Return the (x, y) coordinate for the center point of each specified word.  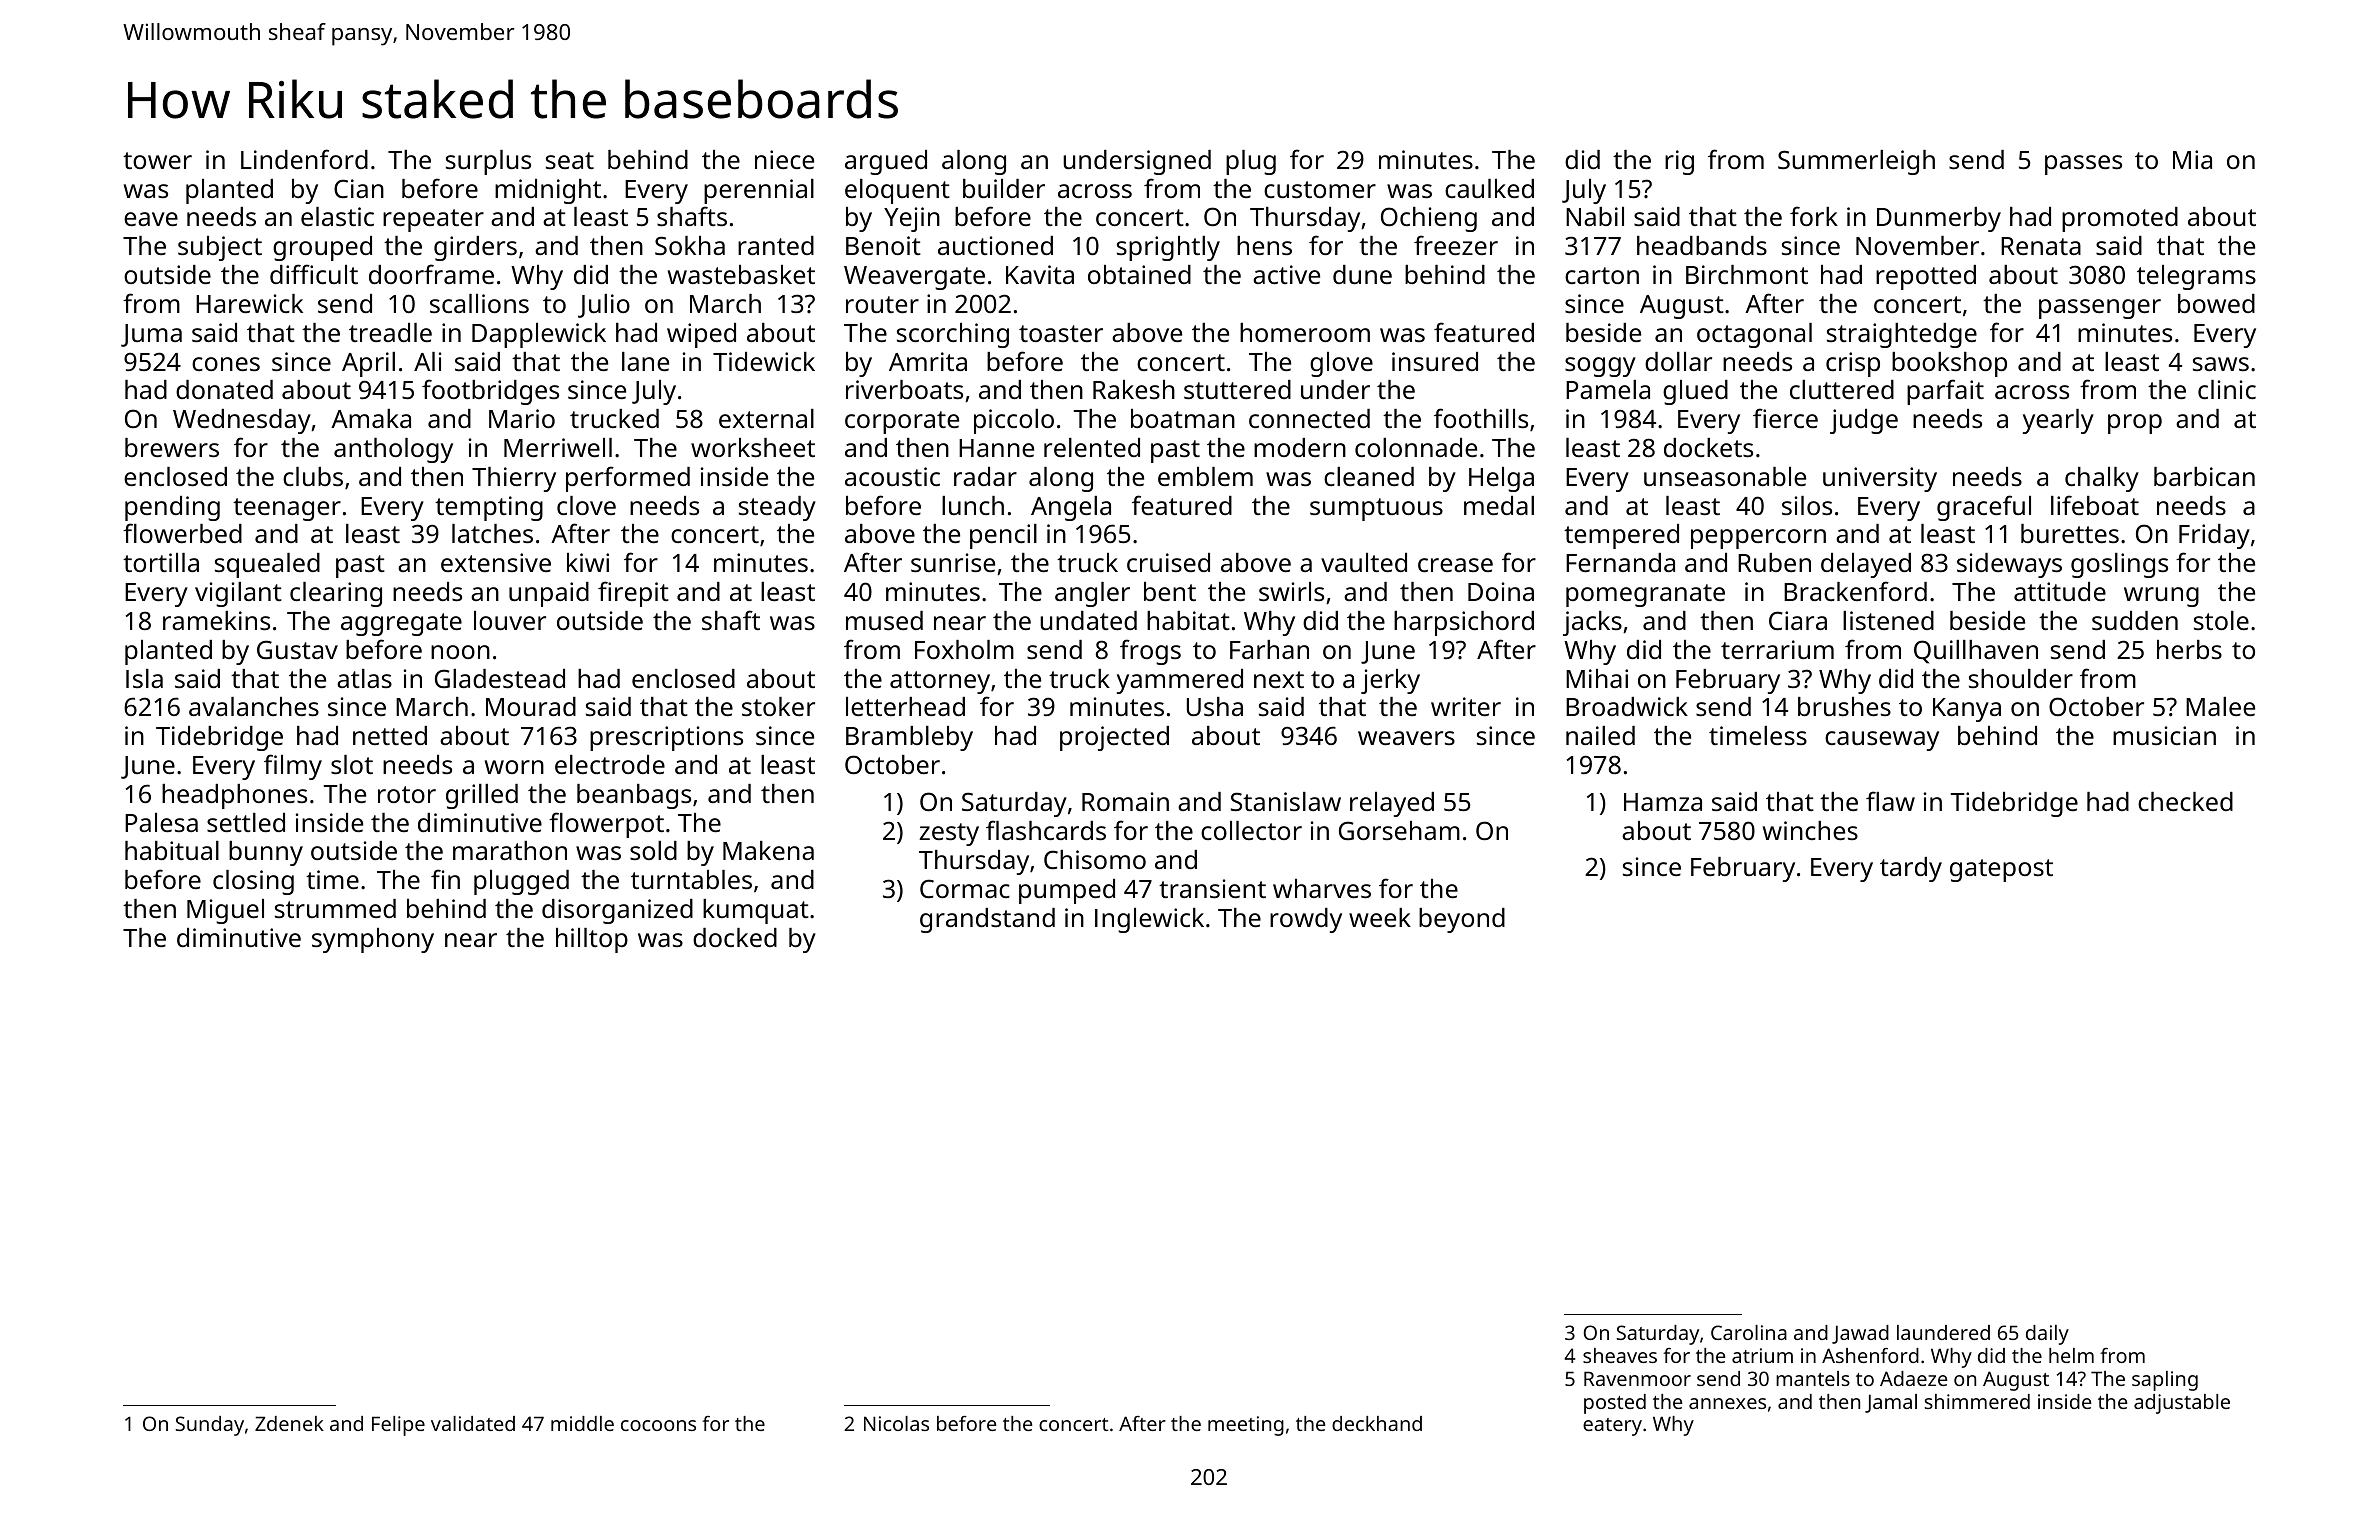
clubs (313, 476)
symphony (373, 940)
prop (2135, 424)
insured (1435, 361)
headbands (1702, 245)
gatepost (2001, 870)
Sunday (210, 1426)
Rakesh (1134, 389)
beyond (1462, 920)
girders (475, 248)
